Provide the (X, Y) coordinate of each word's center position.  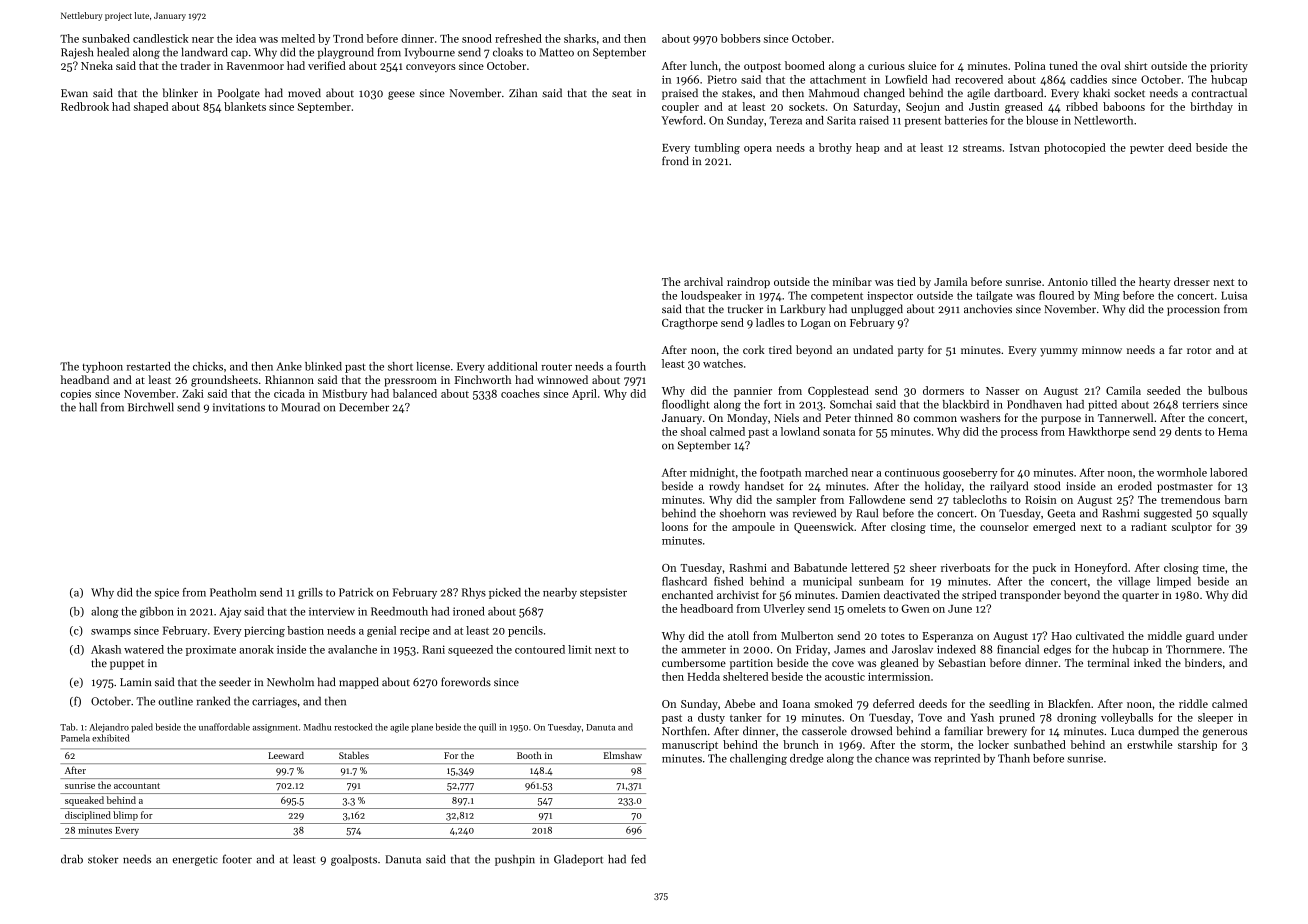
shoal (693, 431)
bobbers (741, 38)
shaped (151, 107)
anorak (256, 649)
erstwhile (1150, 744)
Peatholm (233, 592)
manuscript (690, 746)
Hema (1232, 432)
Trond (348, 38)
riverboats (965, 567)
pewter (1147, 149)
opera (758, 150)
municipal (827, 582)
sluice (922, 65)
